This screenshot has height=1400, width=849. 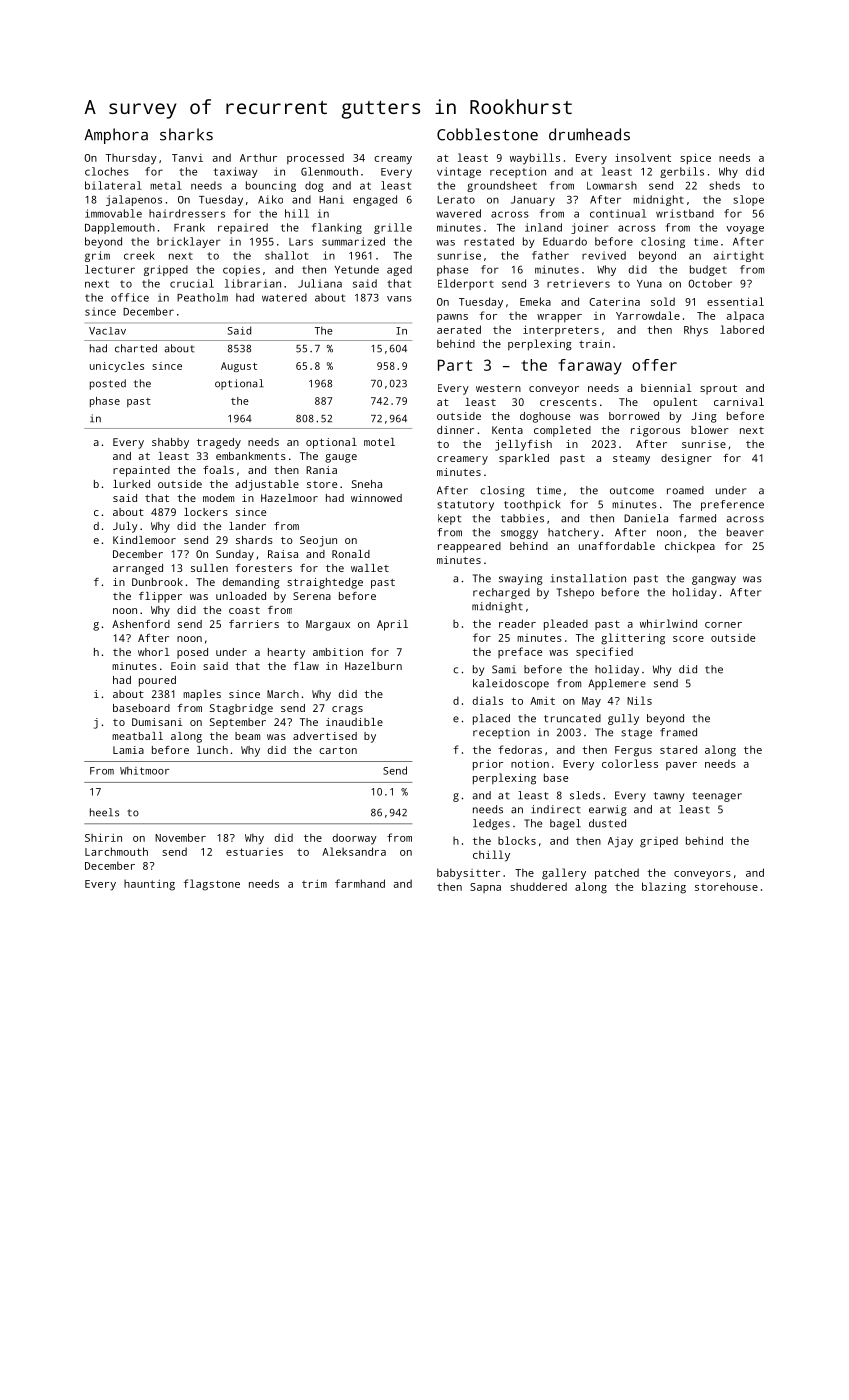 What do you see at coordinates (695, 159) in the screenshot?
I see `spice` at bounding box center [695, 159].
